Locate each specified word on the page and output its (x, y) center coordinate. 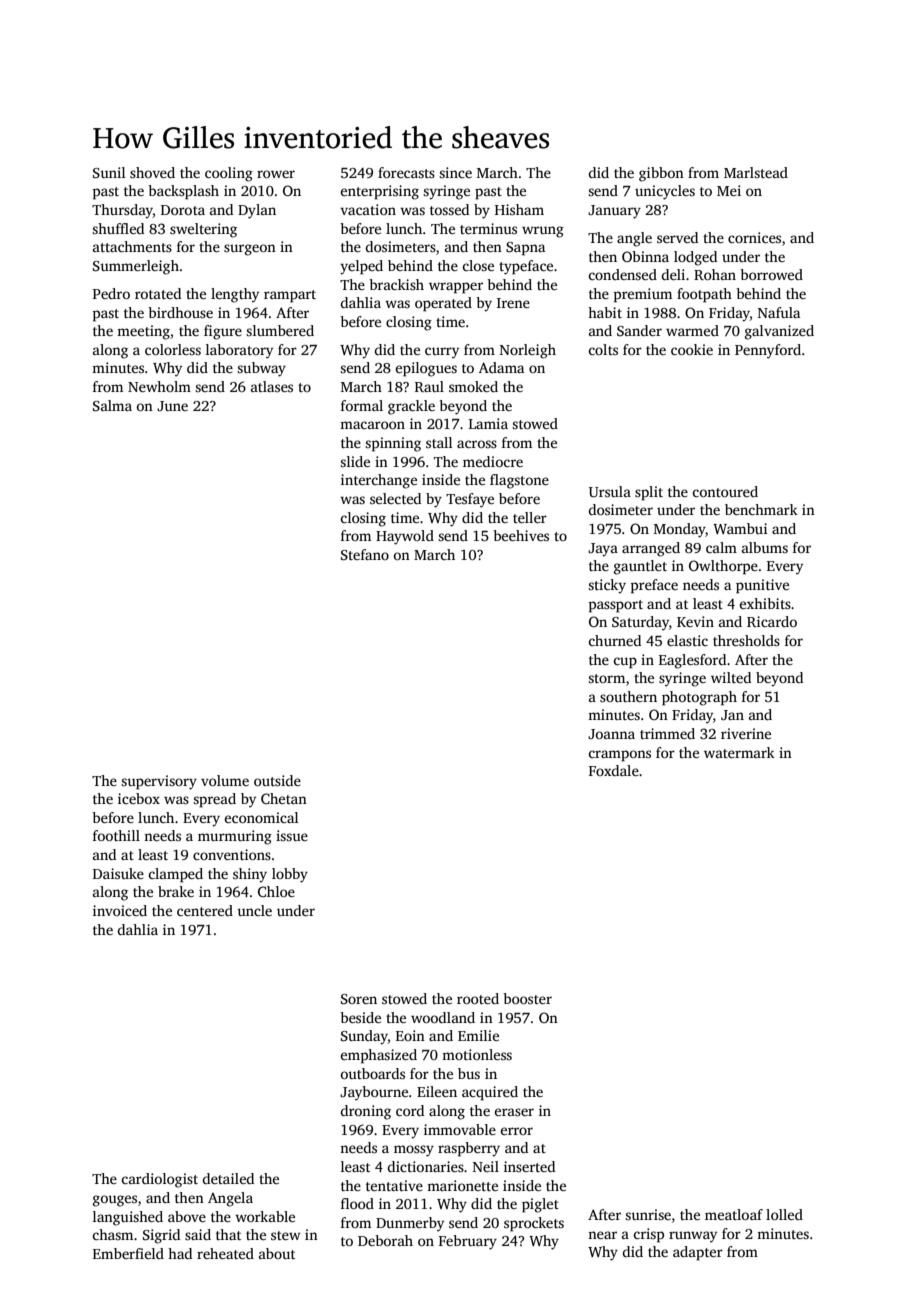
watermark (739, 752)
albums (765, 547)
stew (286, 1235)
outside (277, 780)
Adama (501, 367)
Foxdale (614, 770)
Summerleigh (136, 267)
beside (360, 1017)
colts (603, 349)
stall (439, 442)
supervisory (159, 782)
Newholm (159, 386)
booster (527, 998)
